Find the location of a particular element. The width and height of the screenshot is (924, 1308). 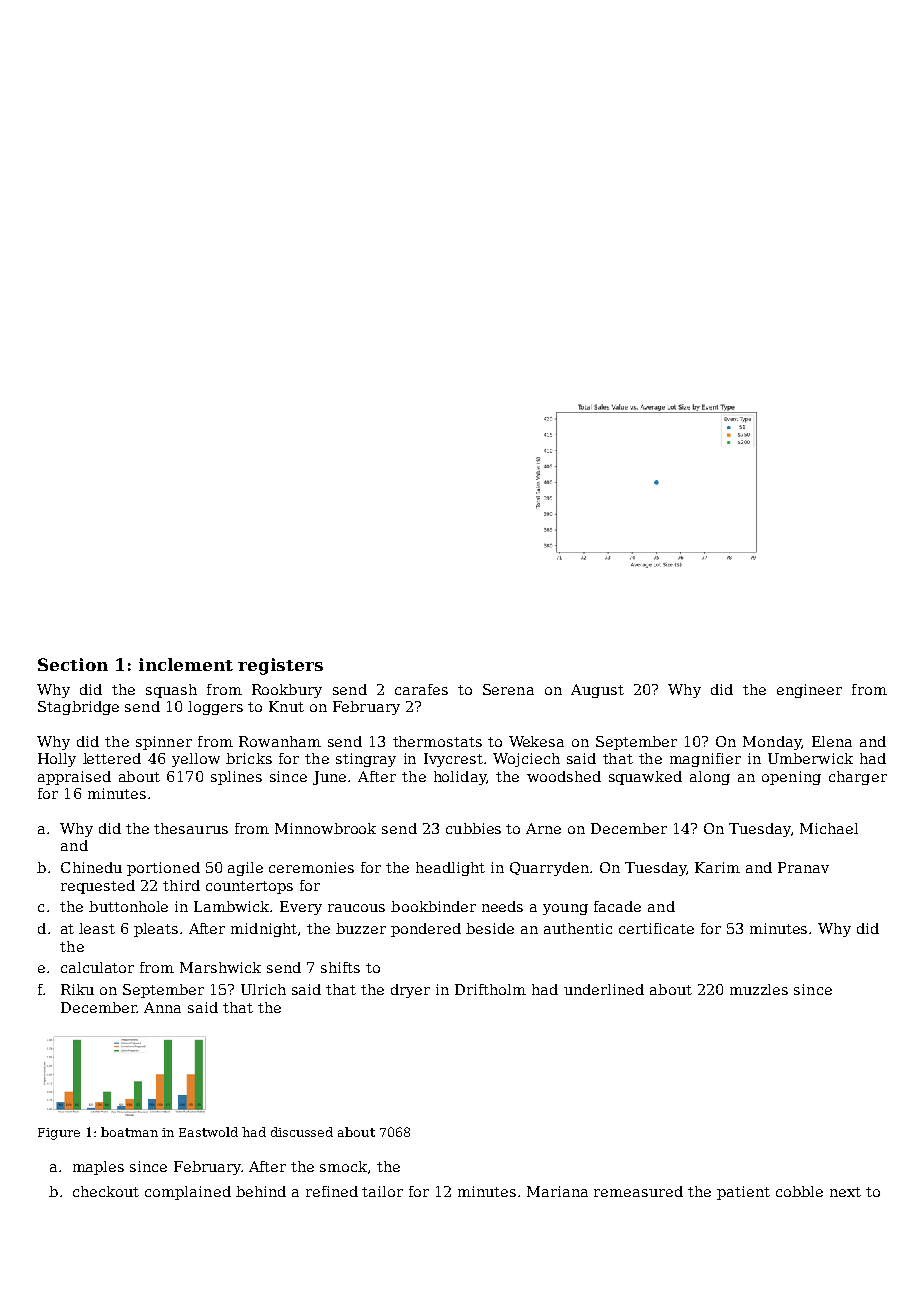

tailor is located at coordinates (382, 1191).
